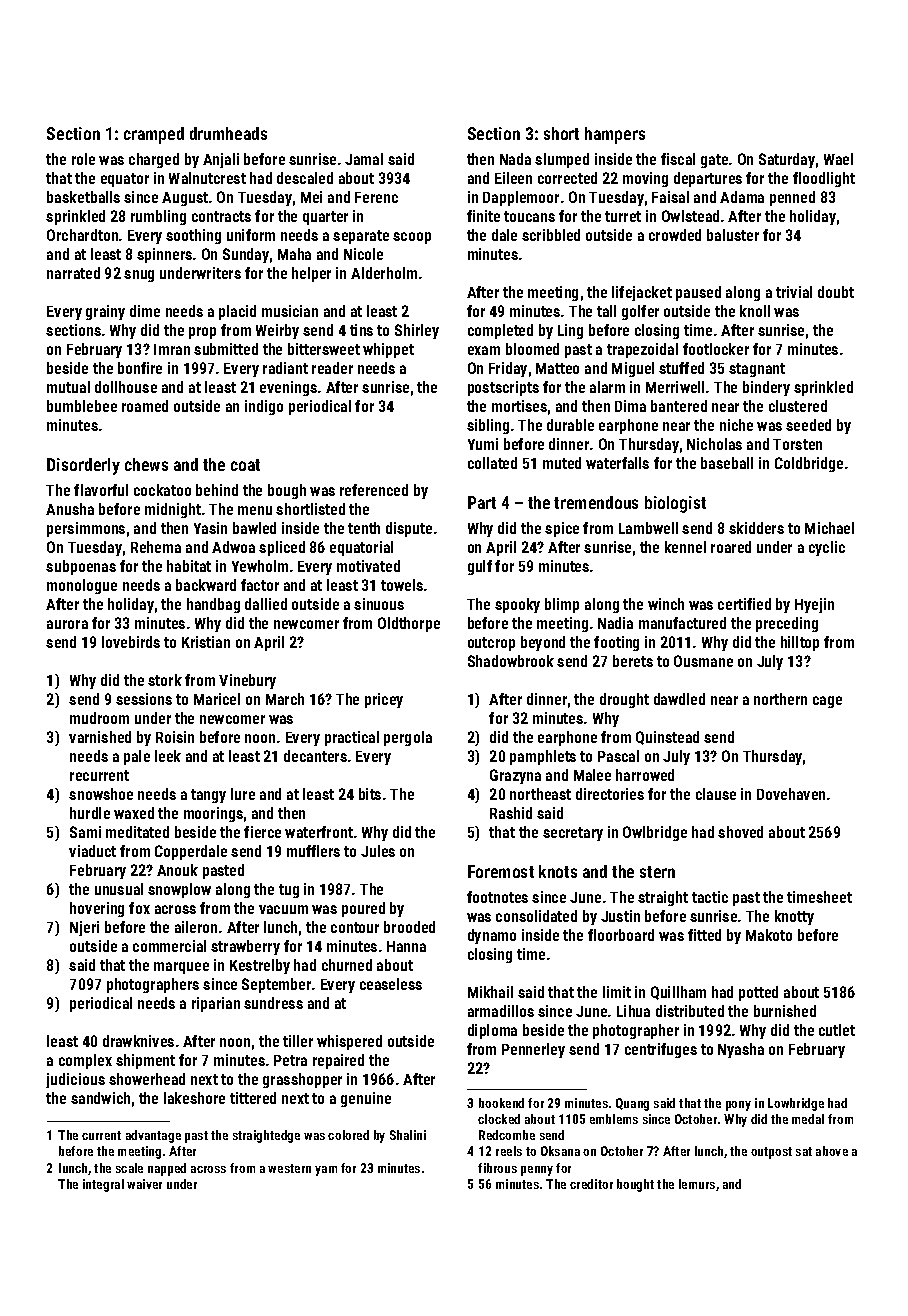  Describe the element at coordinates (615, 135) in the document. I see `hampers` at that location.
